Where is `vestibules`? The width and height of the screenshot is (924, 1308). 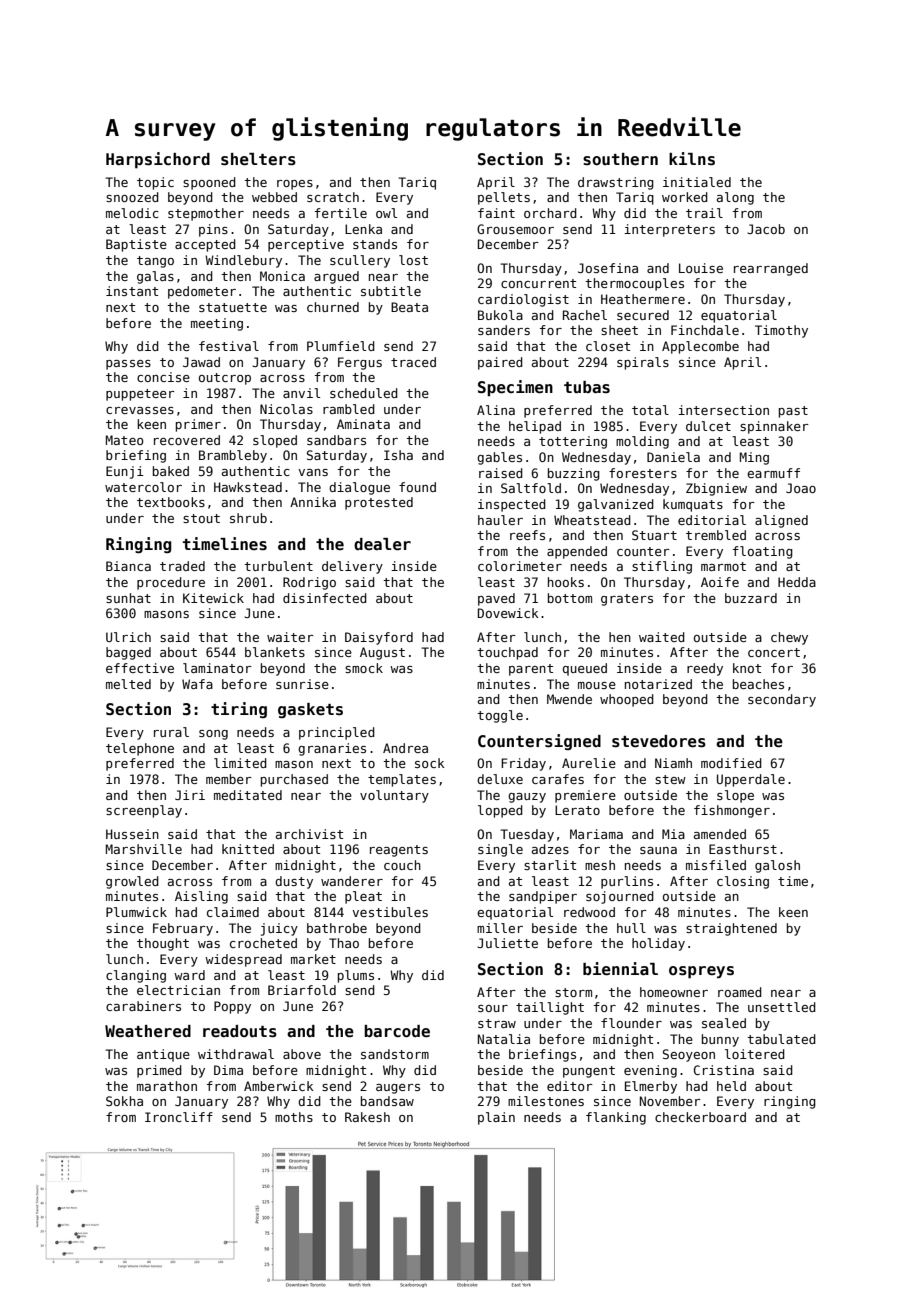 vestibules is located at coordinates (390, 912).
